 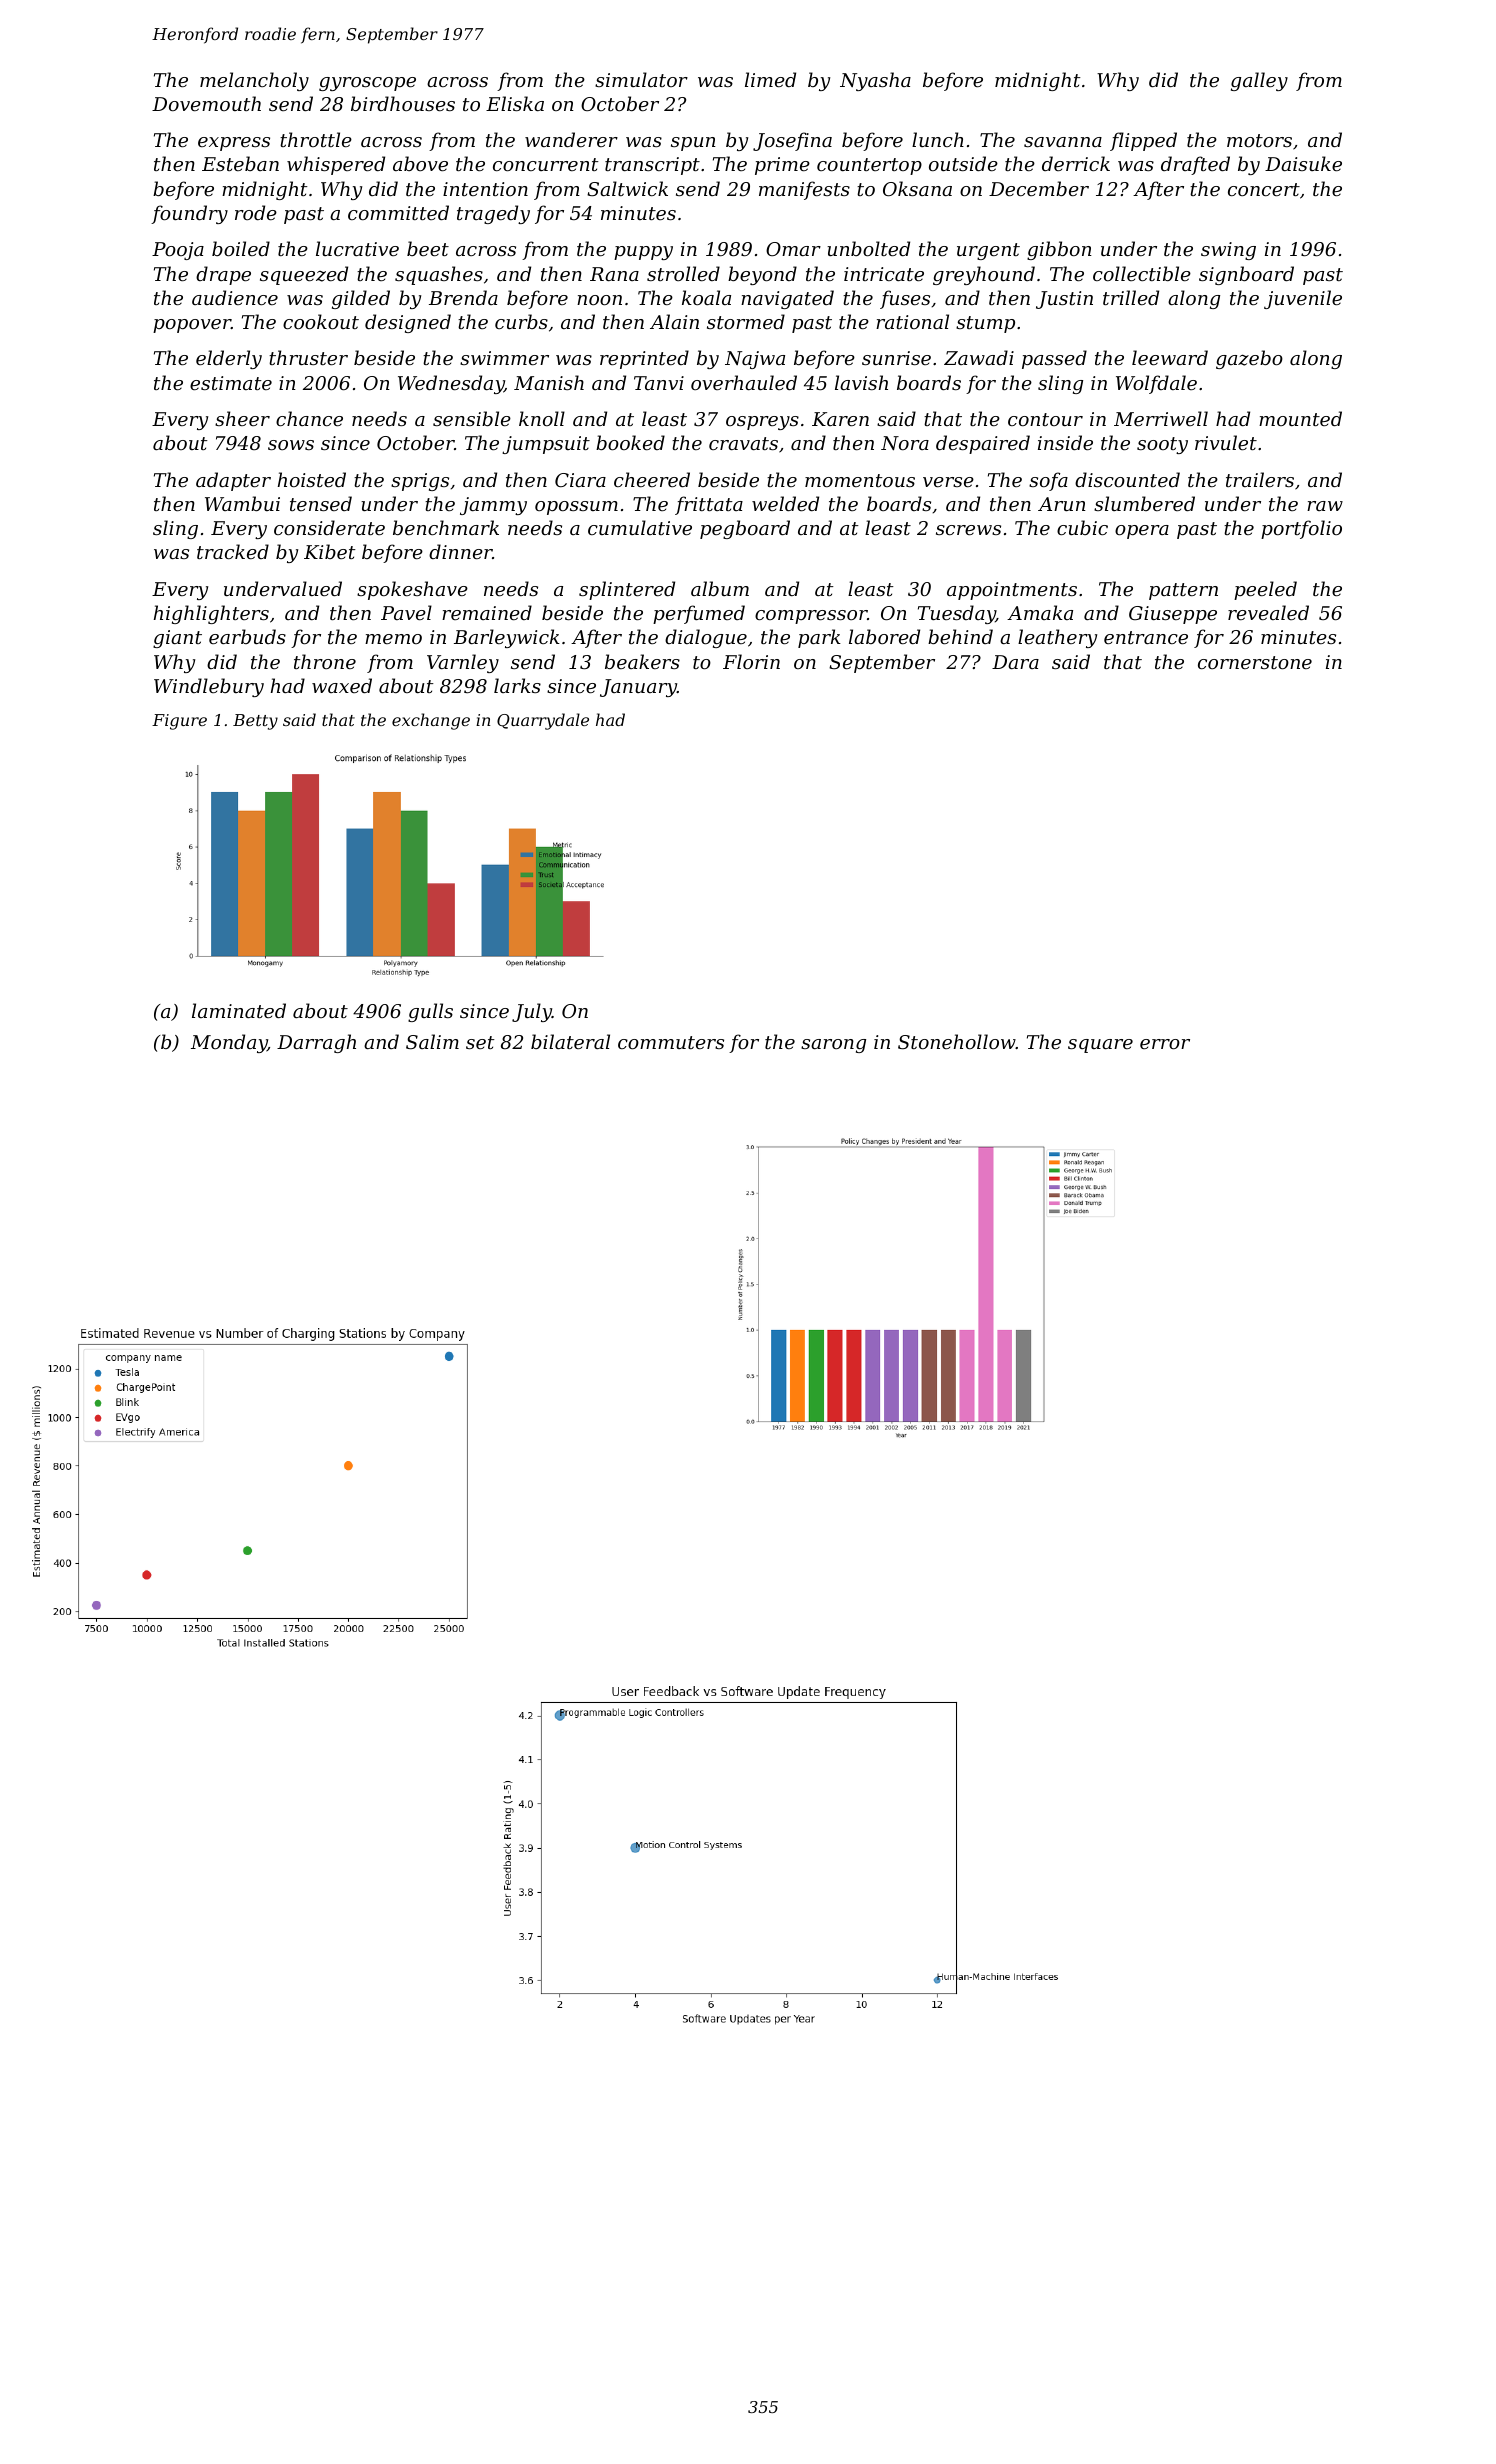 I want to click on gyroscope, so click(x=367, y=84).
